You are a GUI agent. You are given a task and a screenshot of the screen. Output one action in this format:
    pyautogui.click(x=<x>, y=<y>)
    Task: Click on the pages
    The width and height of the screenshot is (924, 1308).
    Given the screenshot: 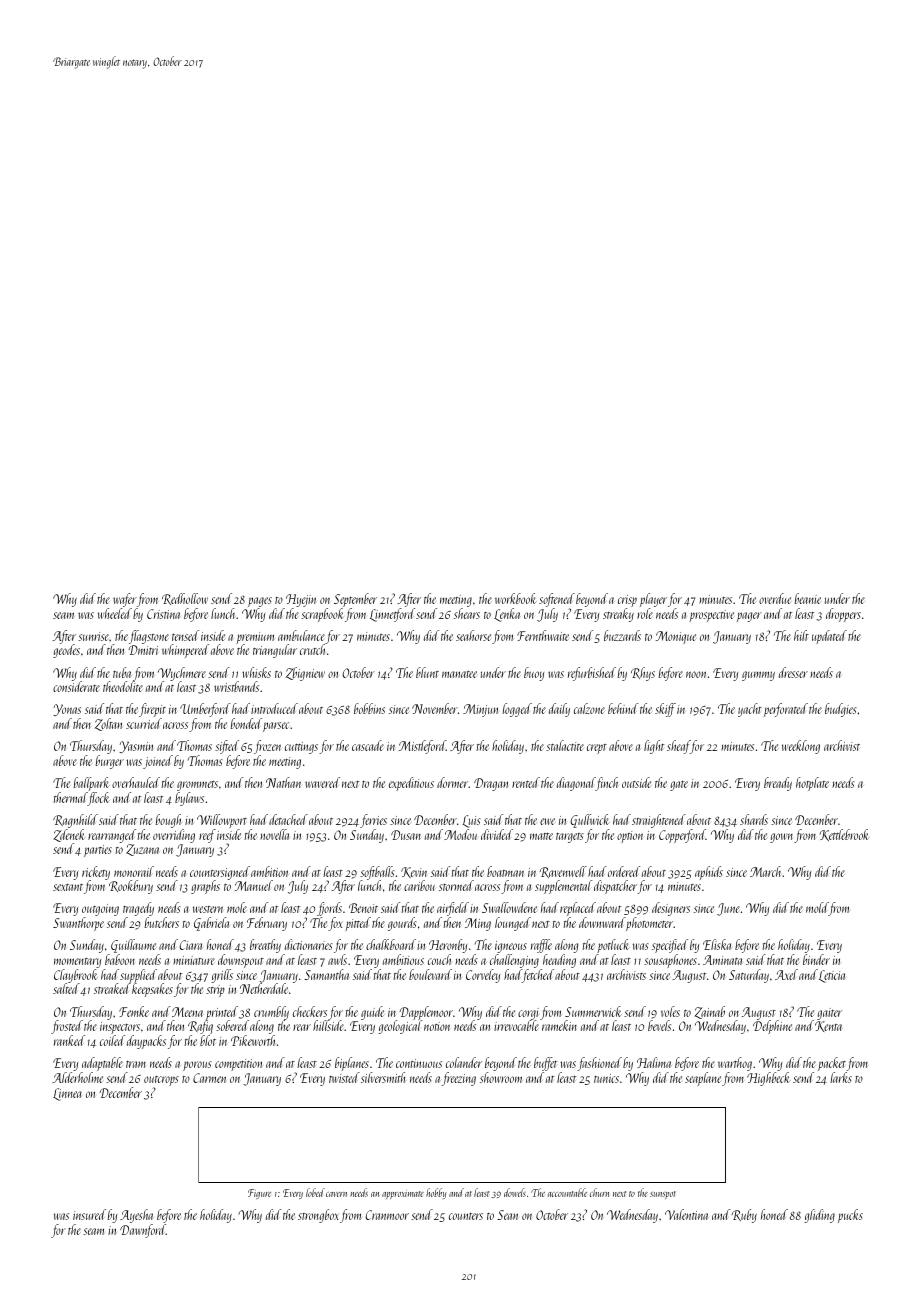 What is the action you would take?
    pyautogui.click(x=260, y=602)
